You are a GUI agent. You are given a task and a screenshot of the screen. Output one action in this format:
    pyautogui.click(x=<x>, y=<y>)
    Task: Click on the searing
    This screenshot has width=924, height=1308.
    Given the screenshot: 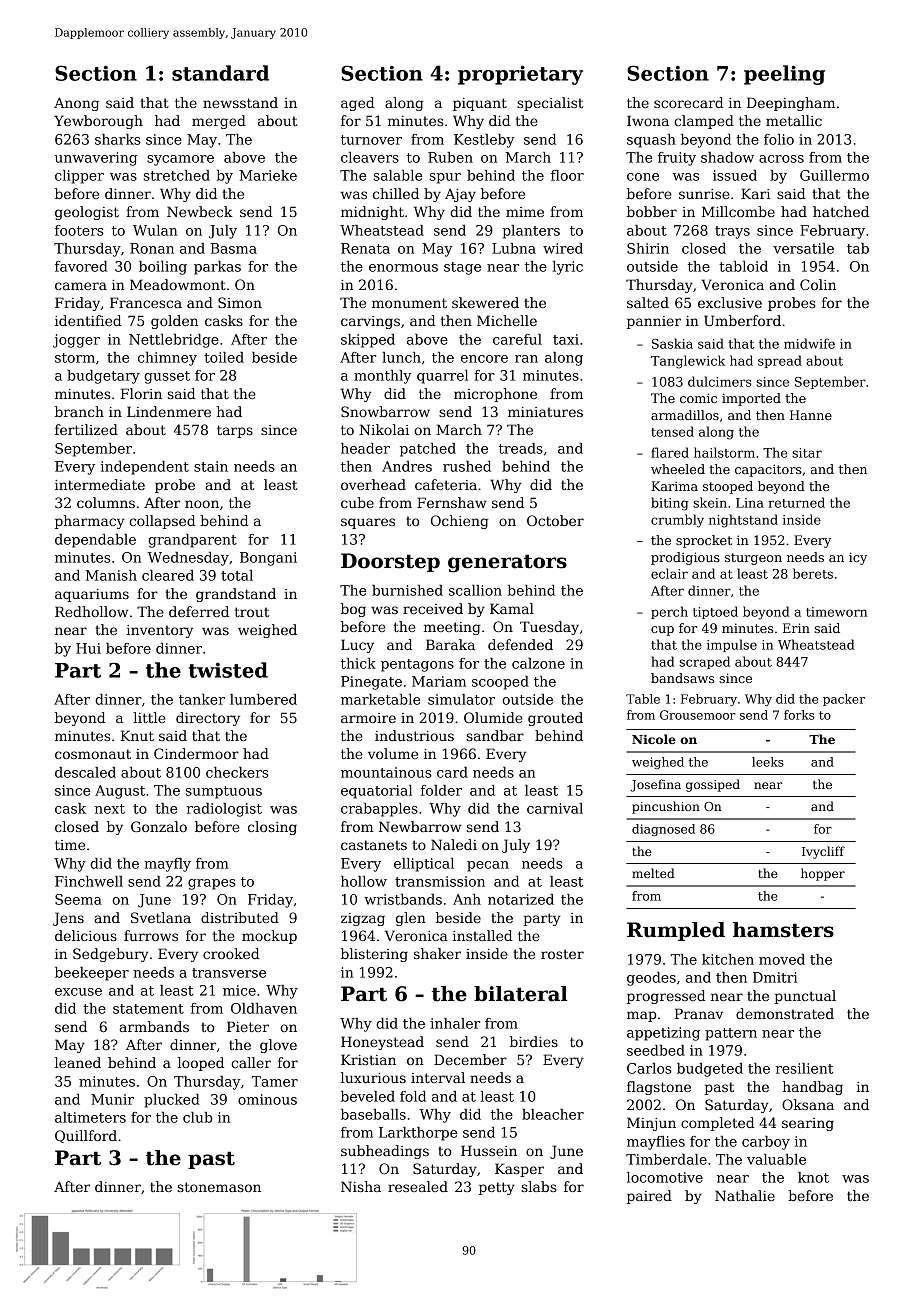 What is the action you would take?
    pyautogui.click(x=808, y=1124)
